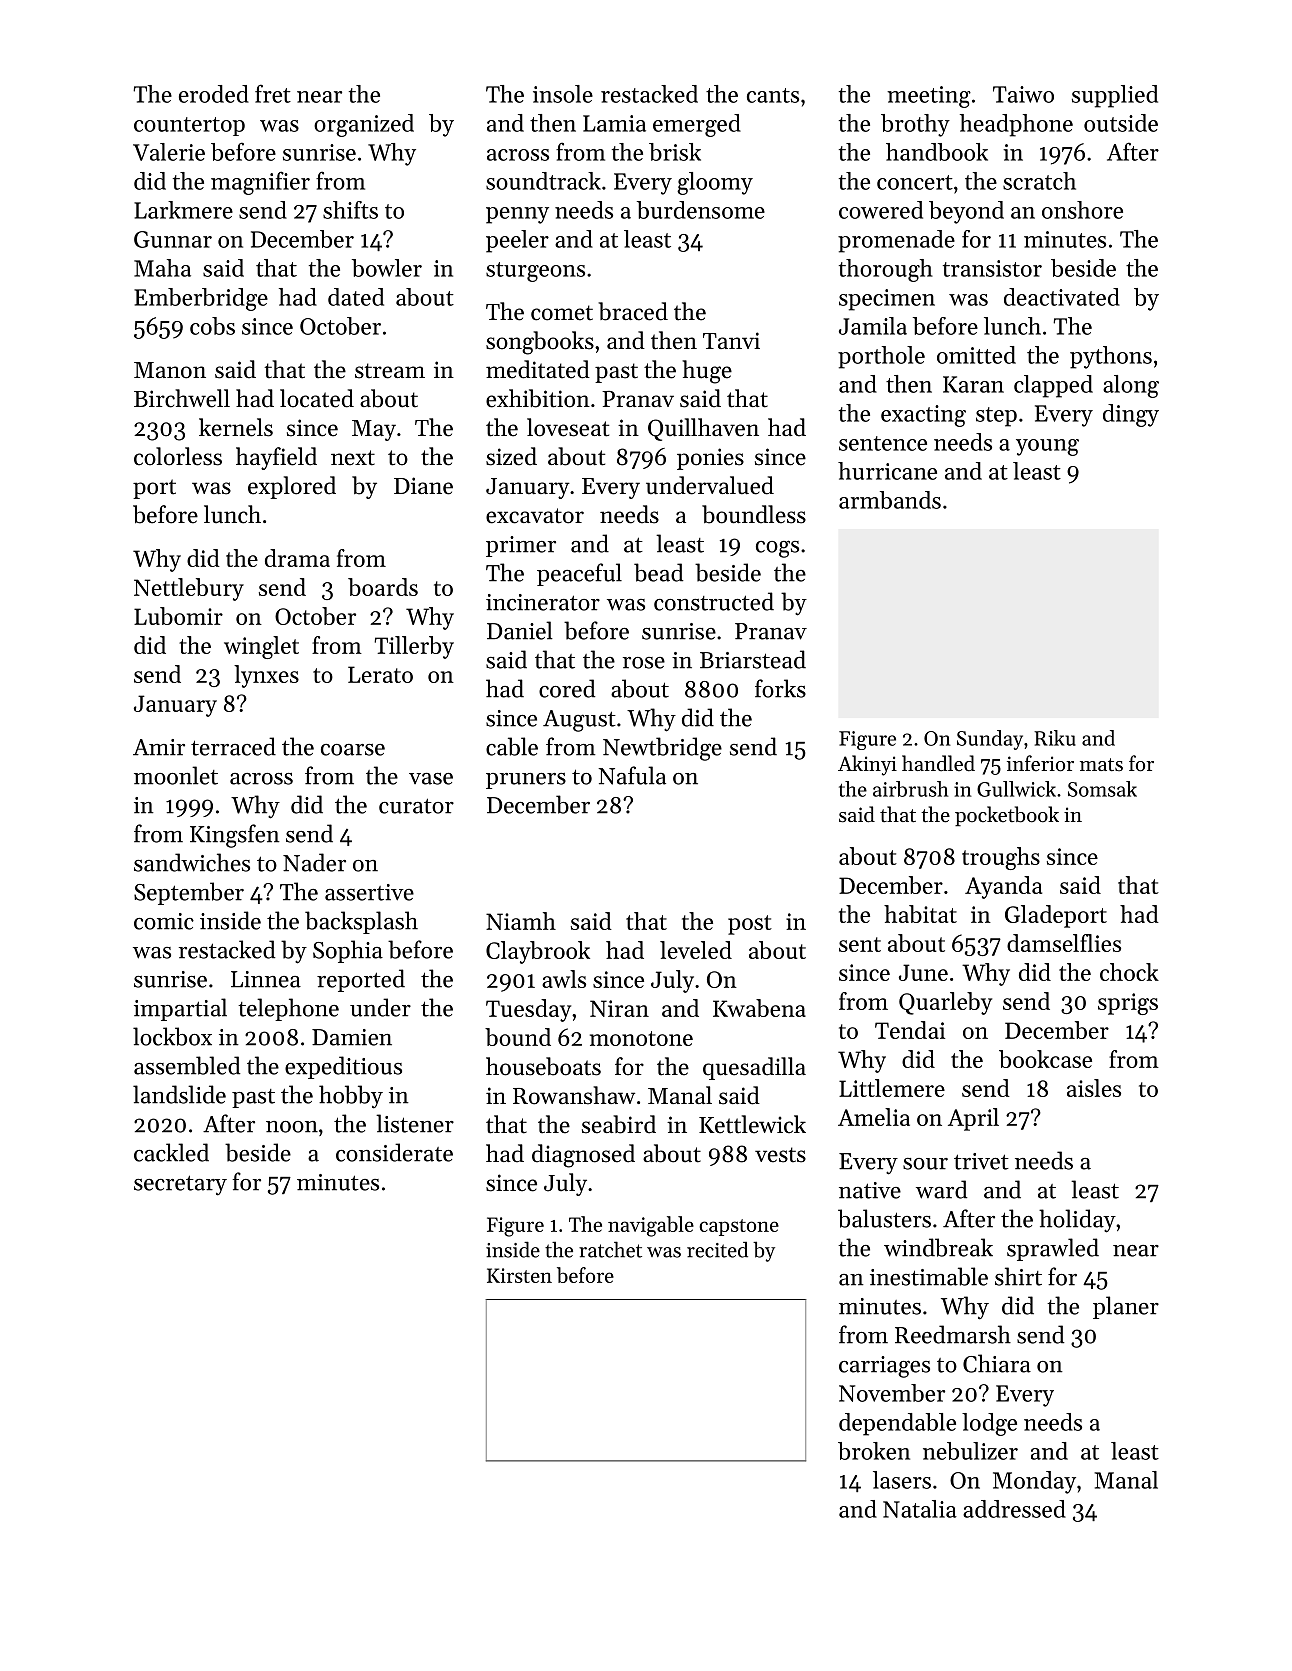 The width and height of the page is (1292, 1671). Describe the element at coordinates (973, 1119) in the page. I see `April` at that location.
